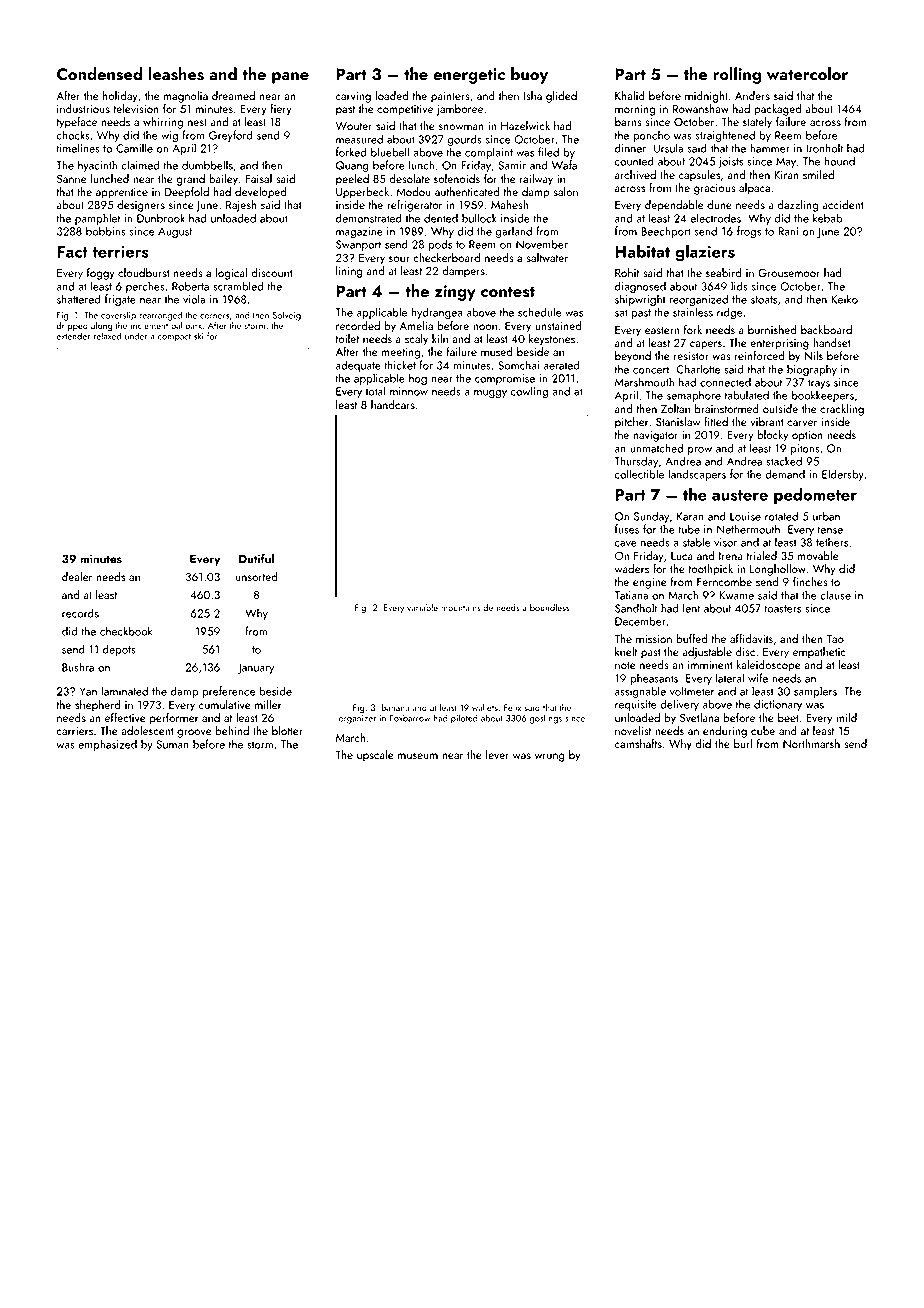 Image resolution: width=924 pixels, height=1308 pixels. What do you see at coordinates (418, 756) in the image?
I see `museum` at bounding box center [418, 756].
